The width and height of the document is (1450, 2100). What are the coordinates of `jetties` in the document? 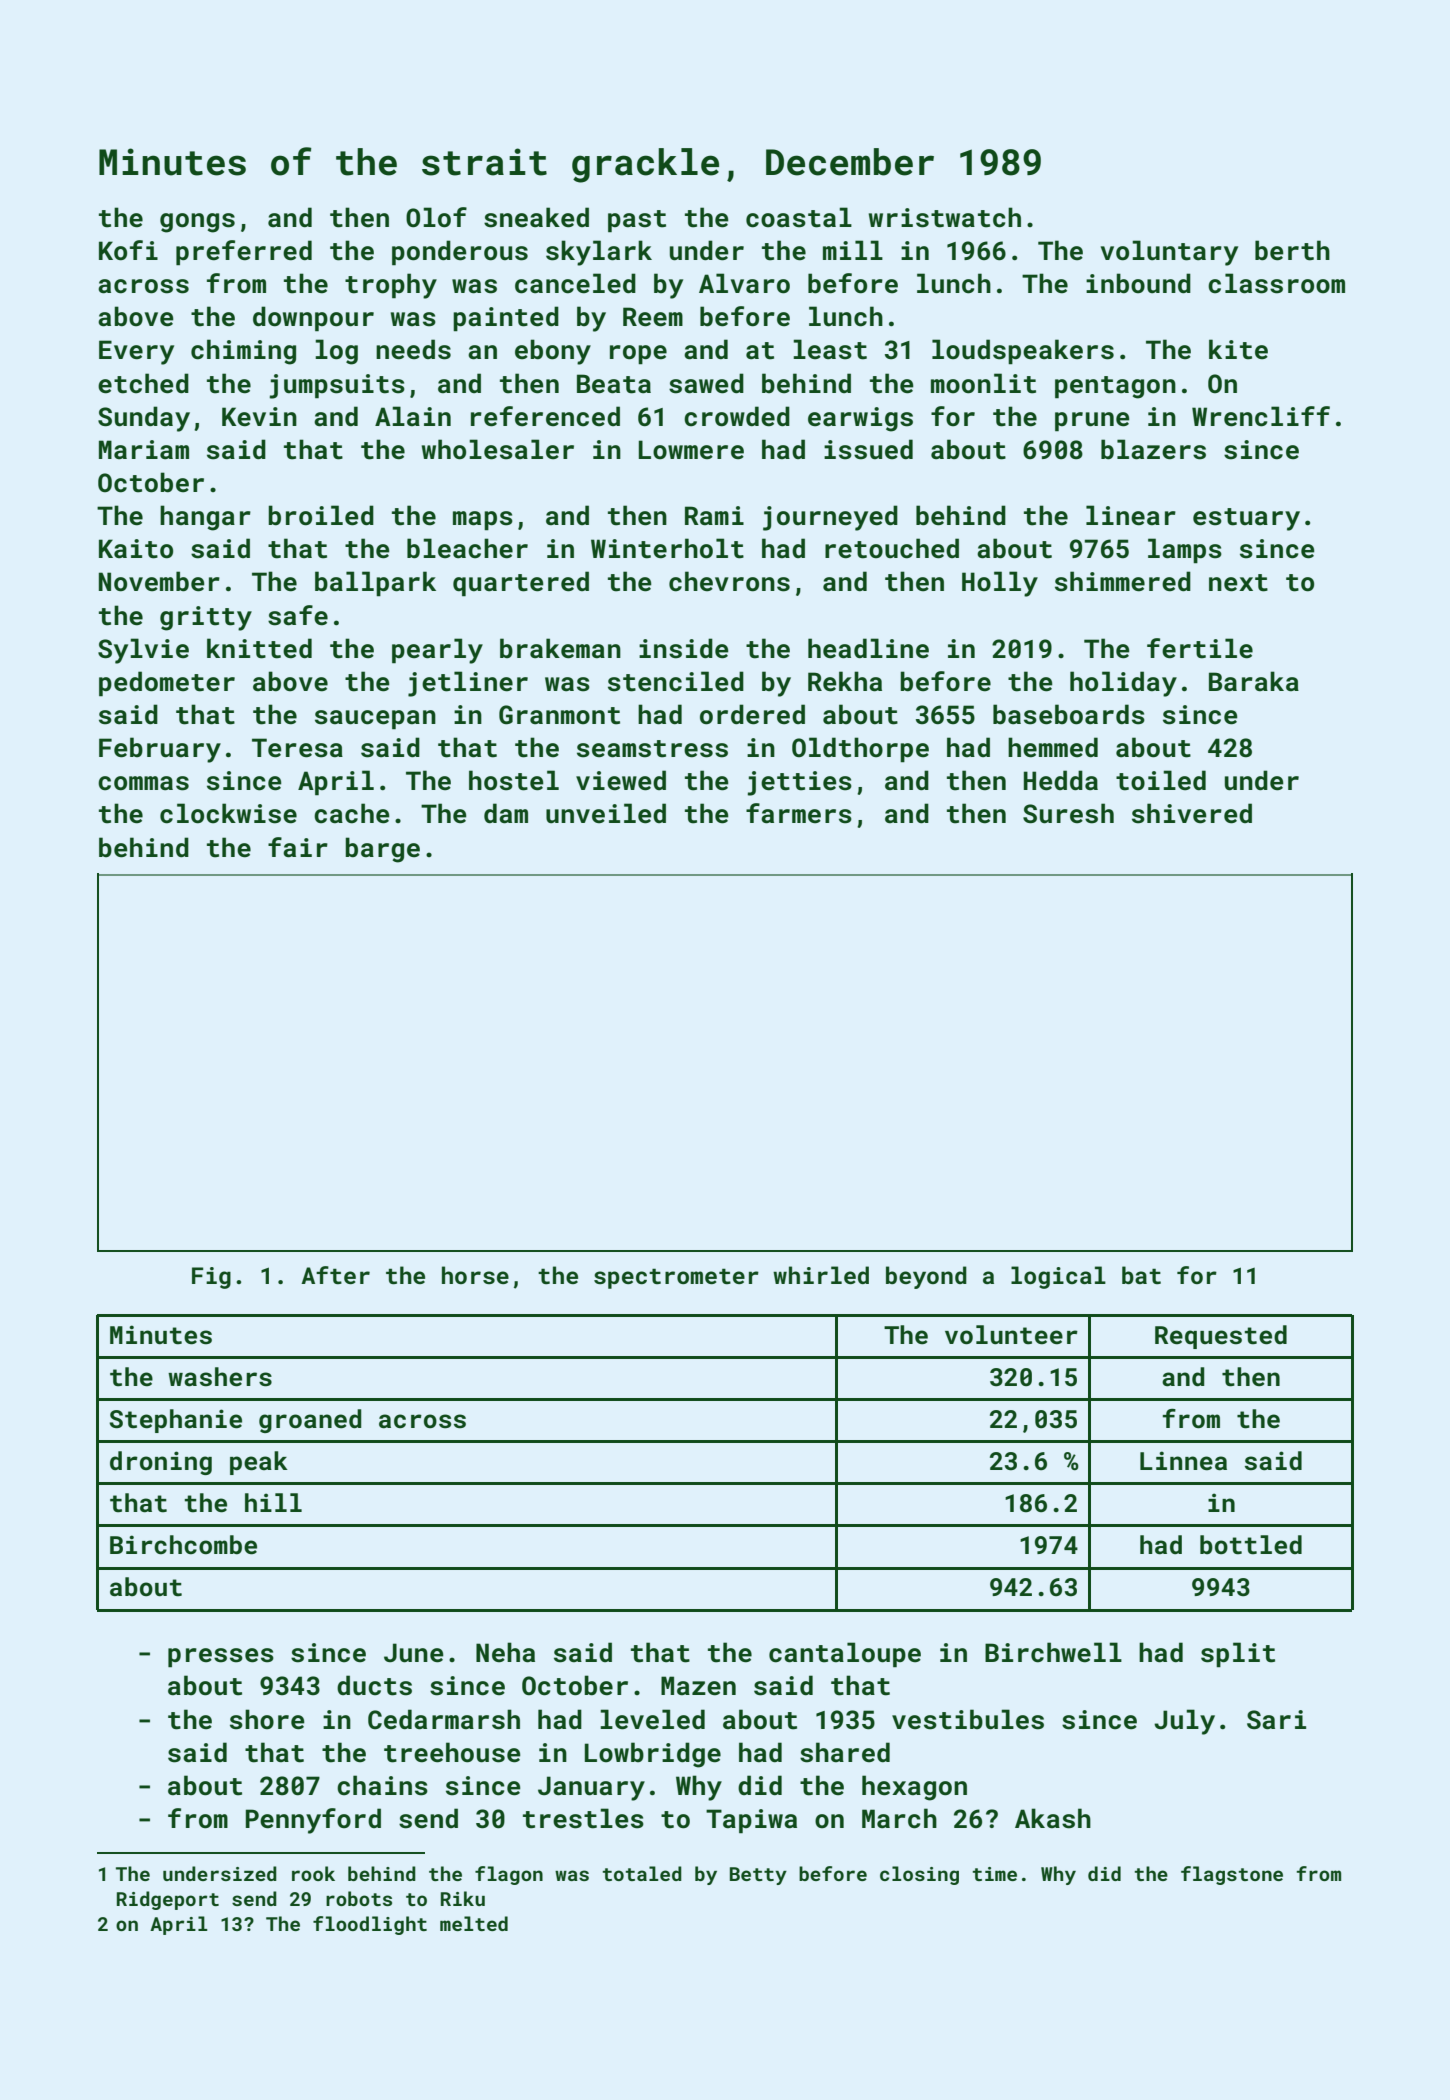 It's located at (799, 783).
